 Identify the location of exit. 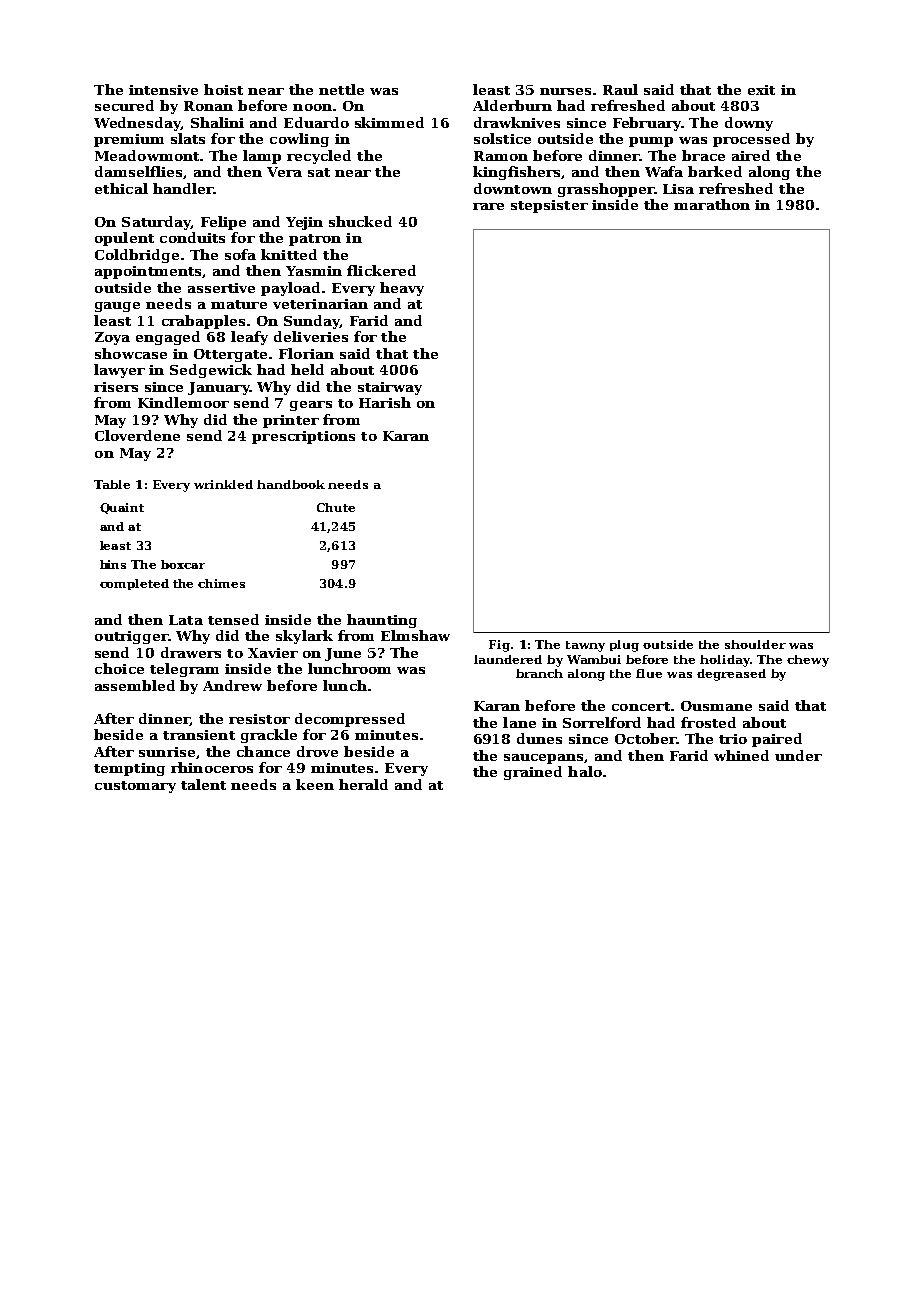
(761, 90).
